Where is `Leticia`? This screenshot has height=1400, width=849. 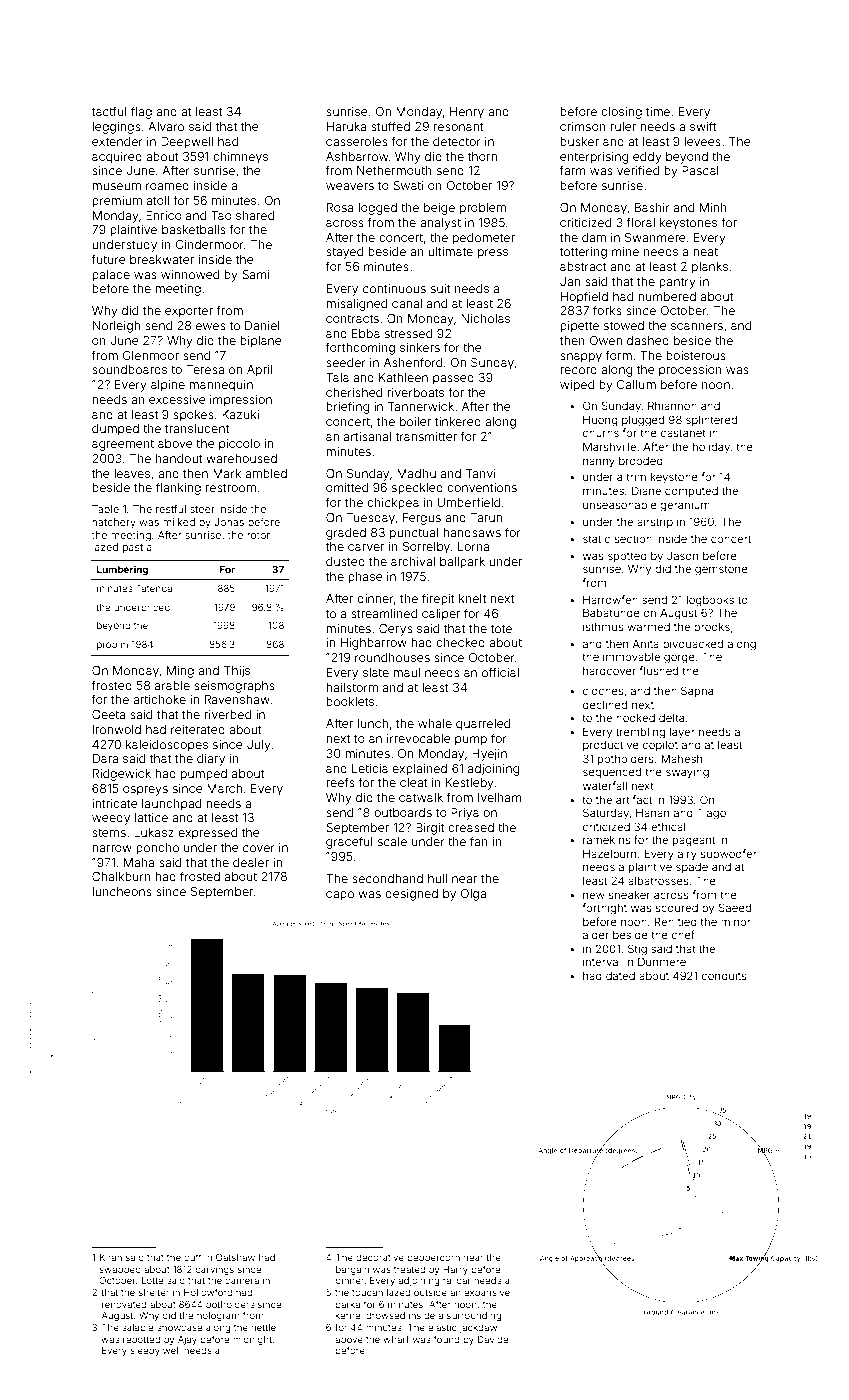
Leticia is located at coordinates (370, 768).
